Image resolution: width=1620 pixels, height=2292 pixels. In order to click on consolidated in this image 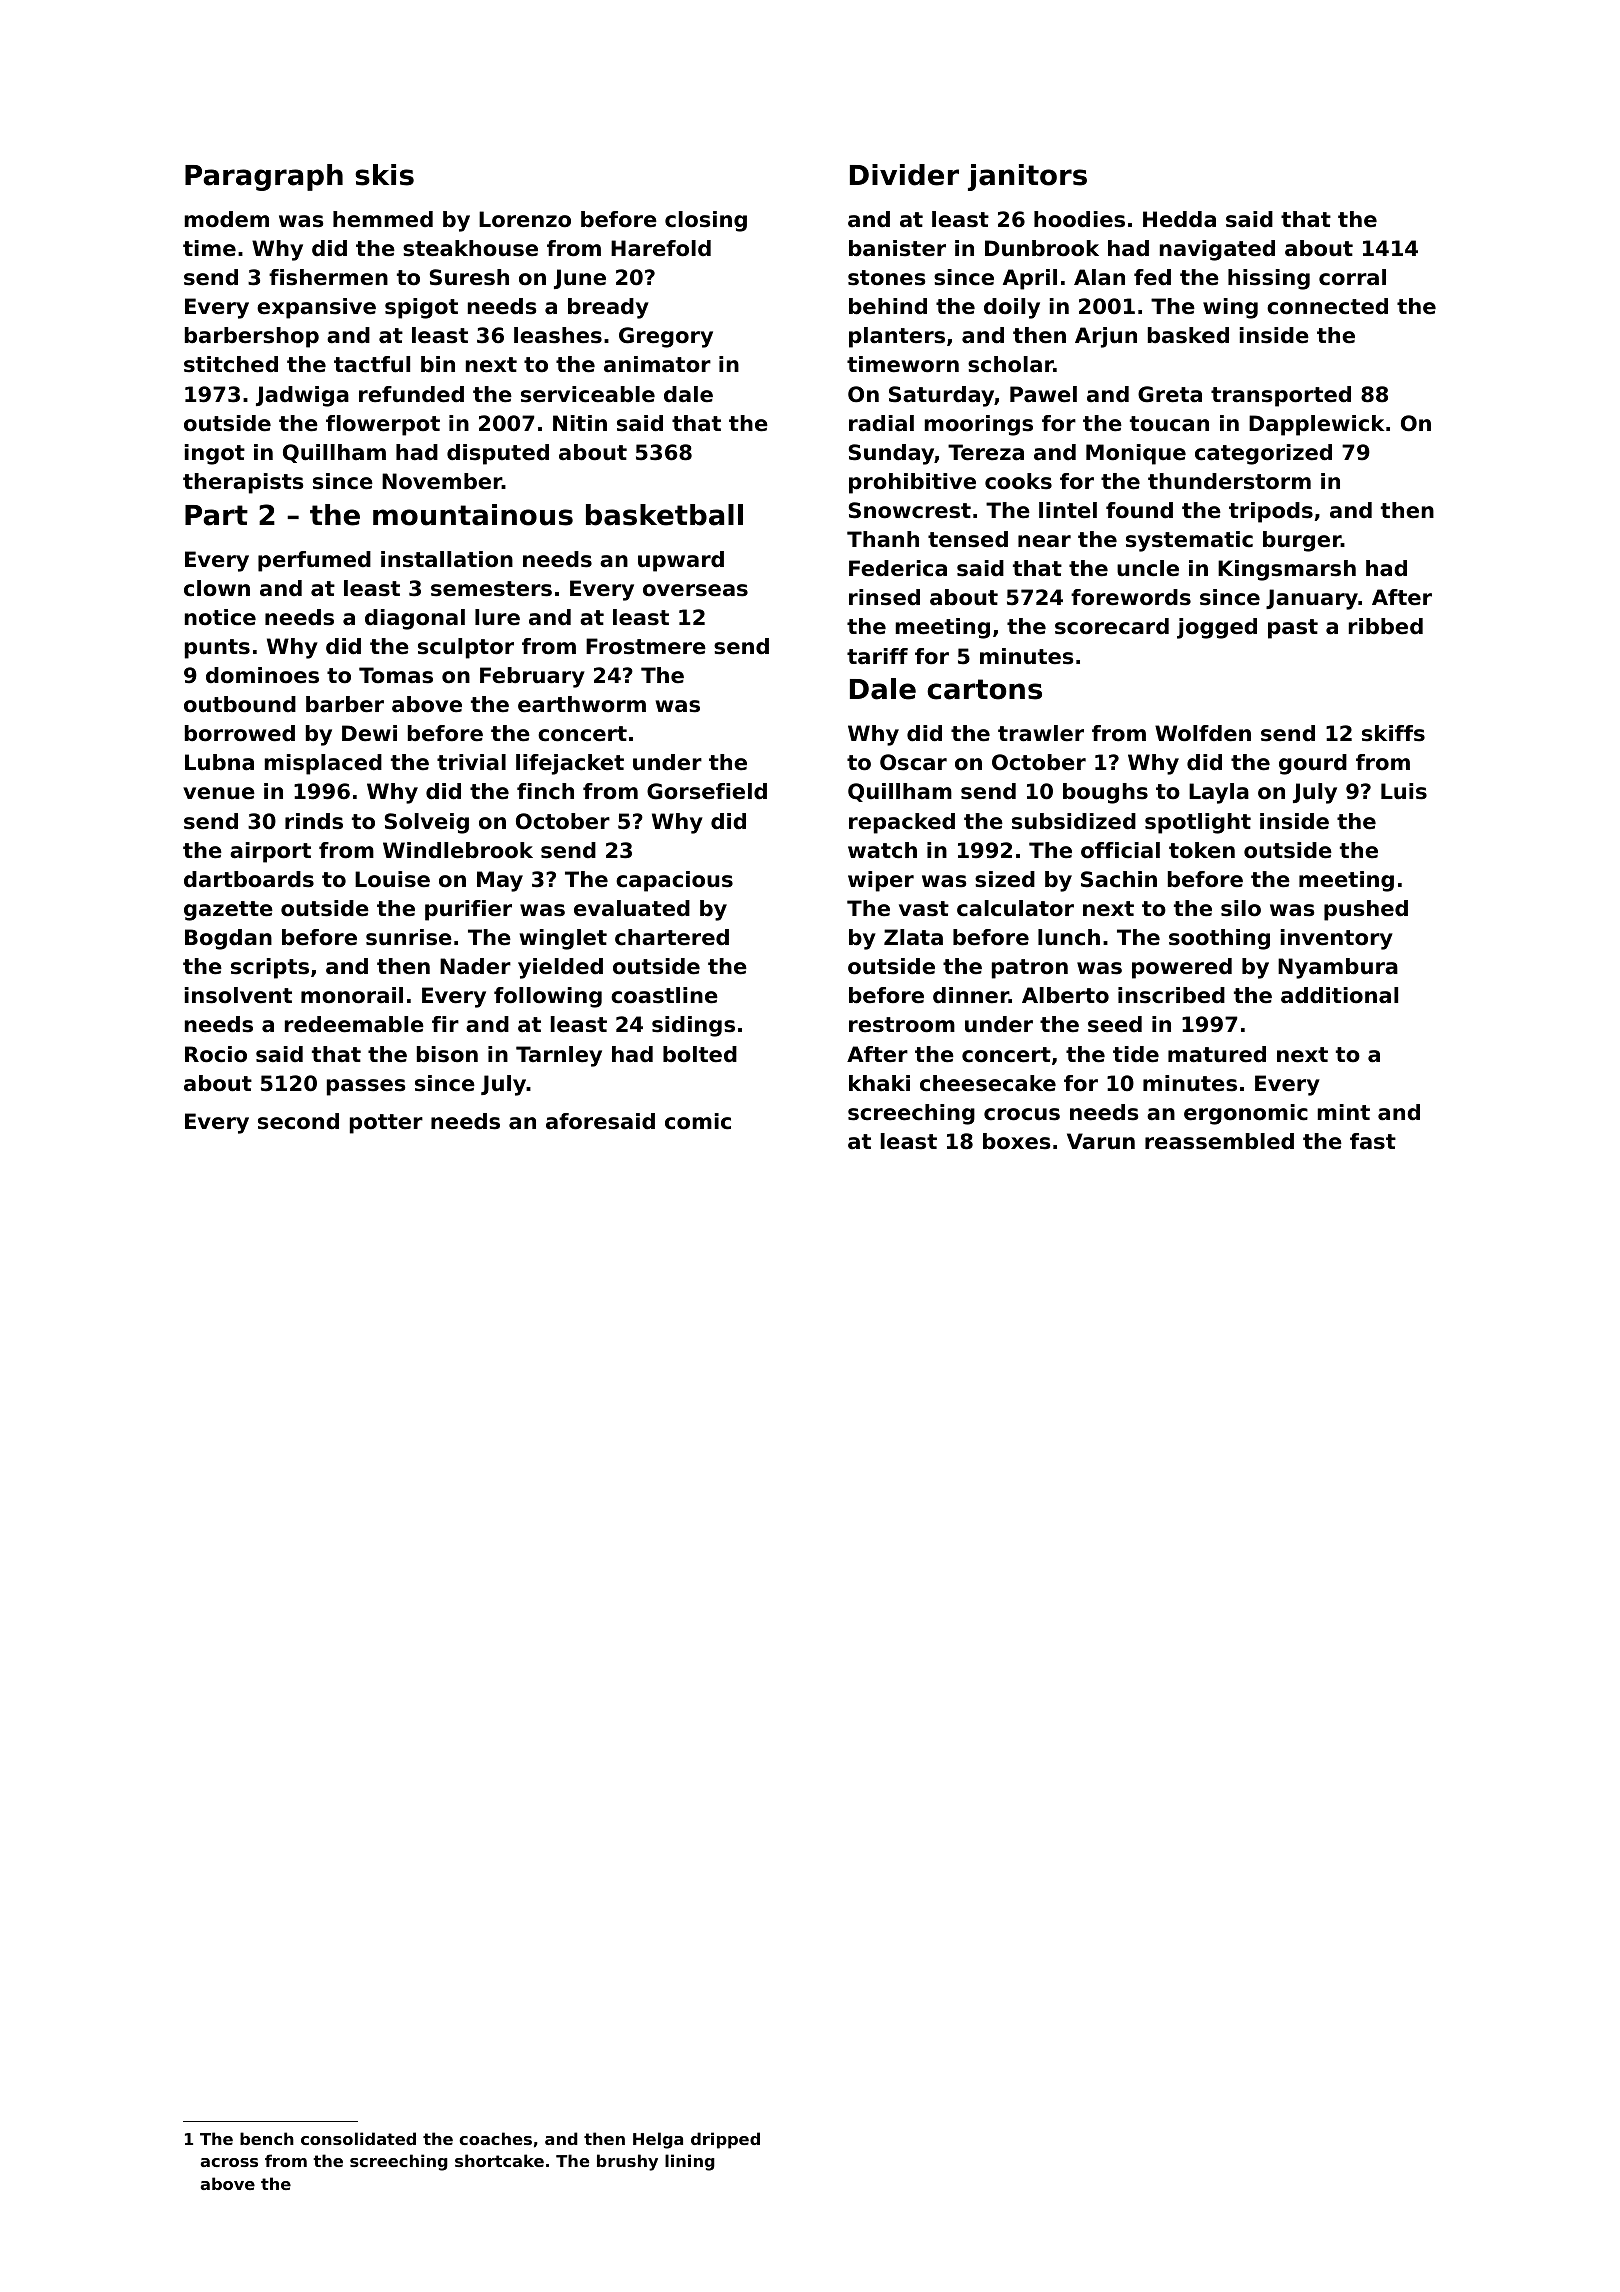, I will do `click(358, 2138)`.
